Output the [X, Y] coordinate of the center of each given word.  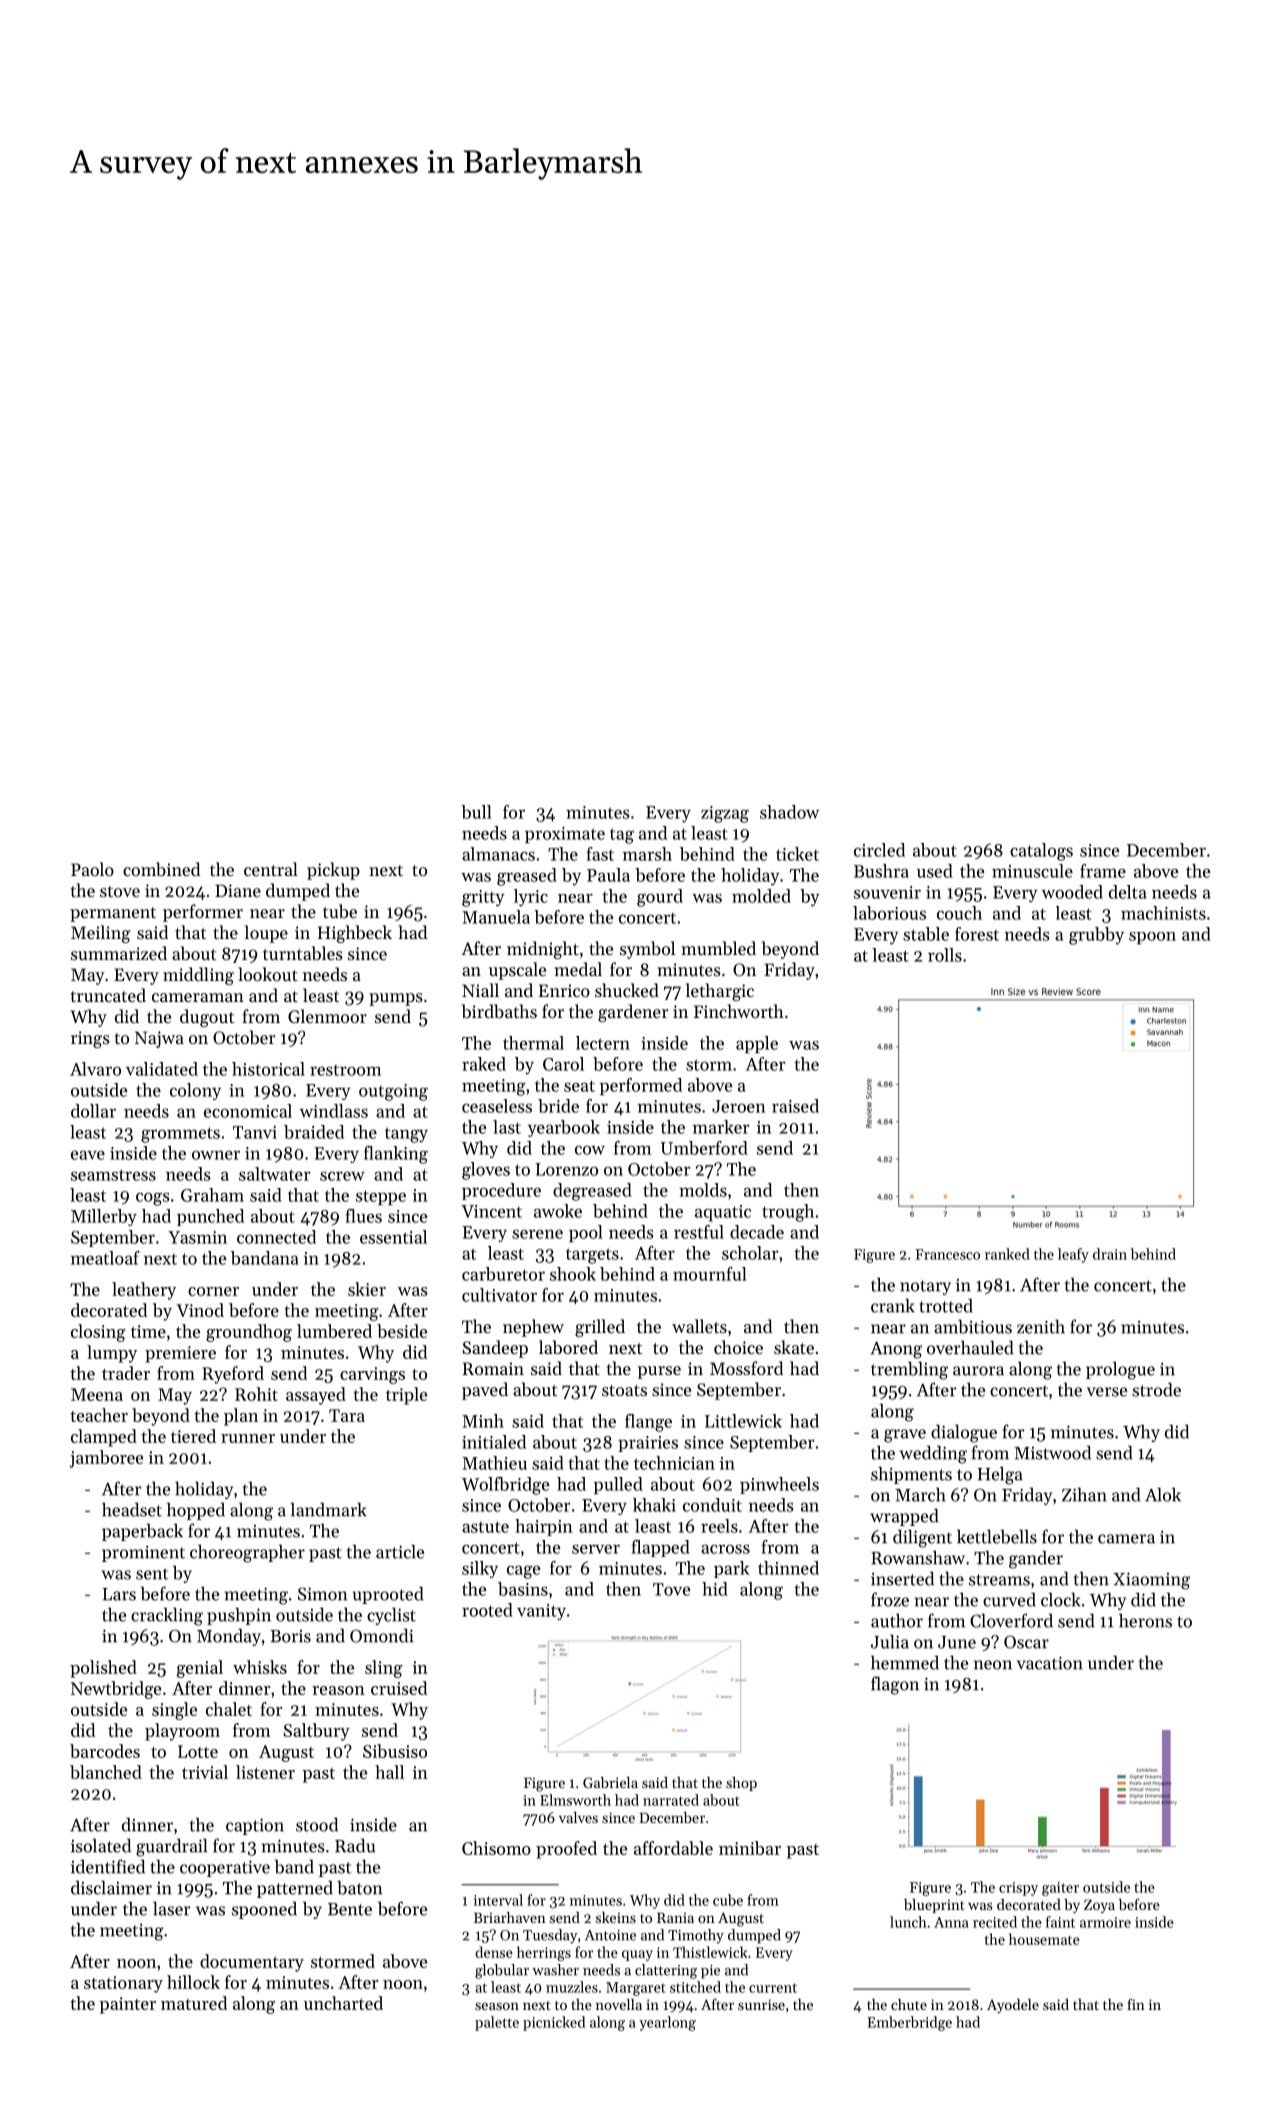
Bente [350, 1909]
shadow [789, 812]
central [271, 869]
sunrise [761, 2004]
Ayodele [1013, 2006]
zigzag [725, 814]
